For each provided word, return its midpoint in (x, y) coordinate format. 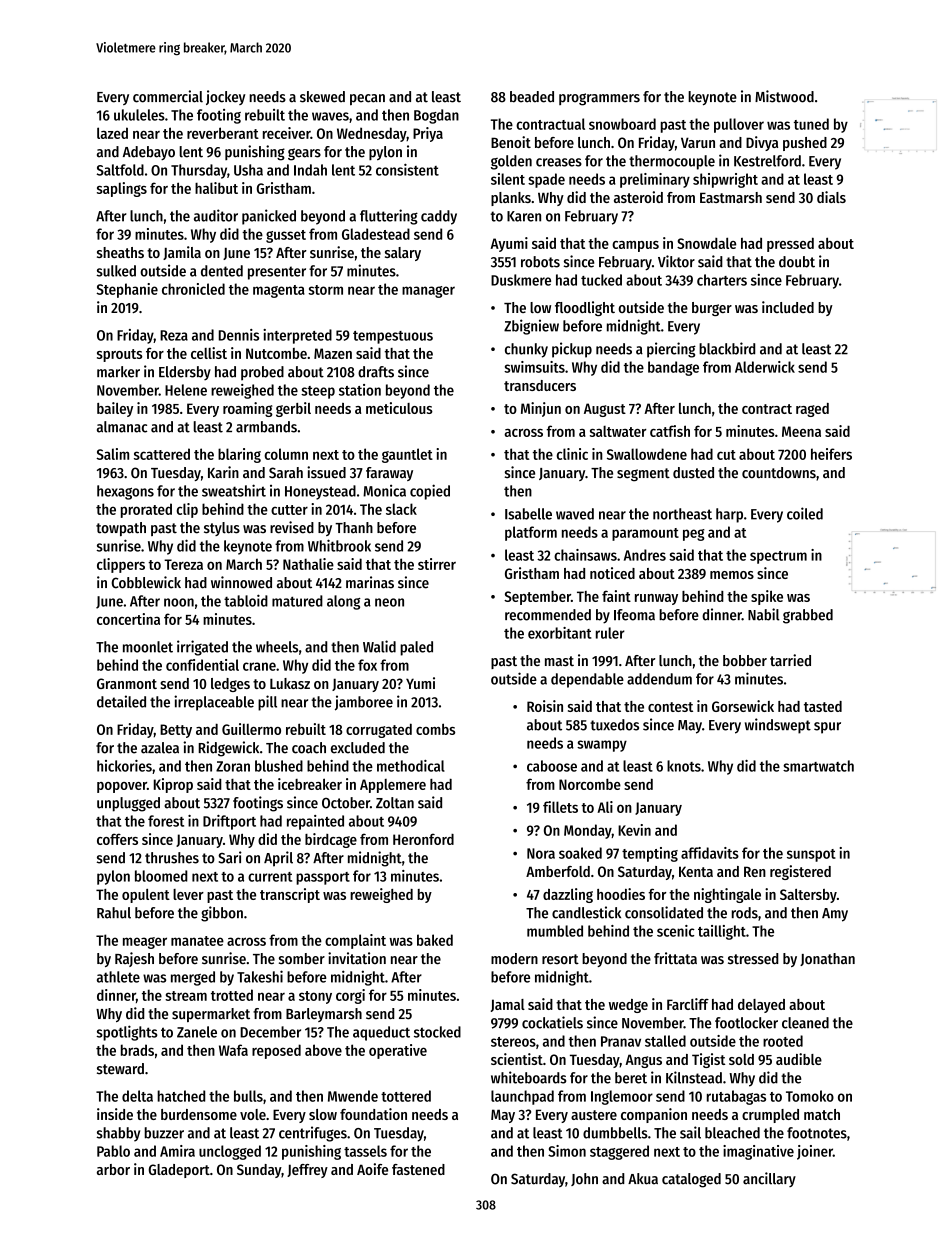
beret (631, 1078)
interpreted (297, 336)
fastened (418, 1169)
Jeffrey (307, 1171)
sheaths (120, 252)
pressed (790, 244)
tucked (601, 280)
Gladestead (376, 234)
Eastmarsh (731, 197)
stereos (513, 1042)
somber (302, 959)
